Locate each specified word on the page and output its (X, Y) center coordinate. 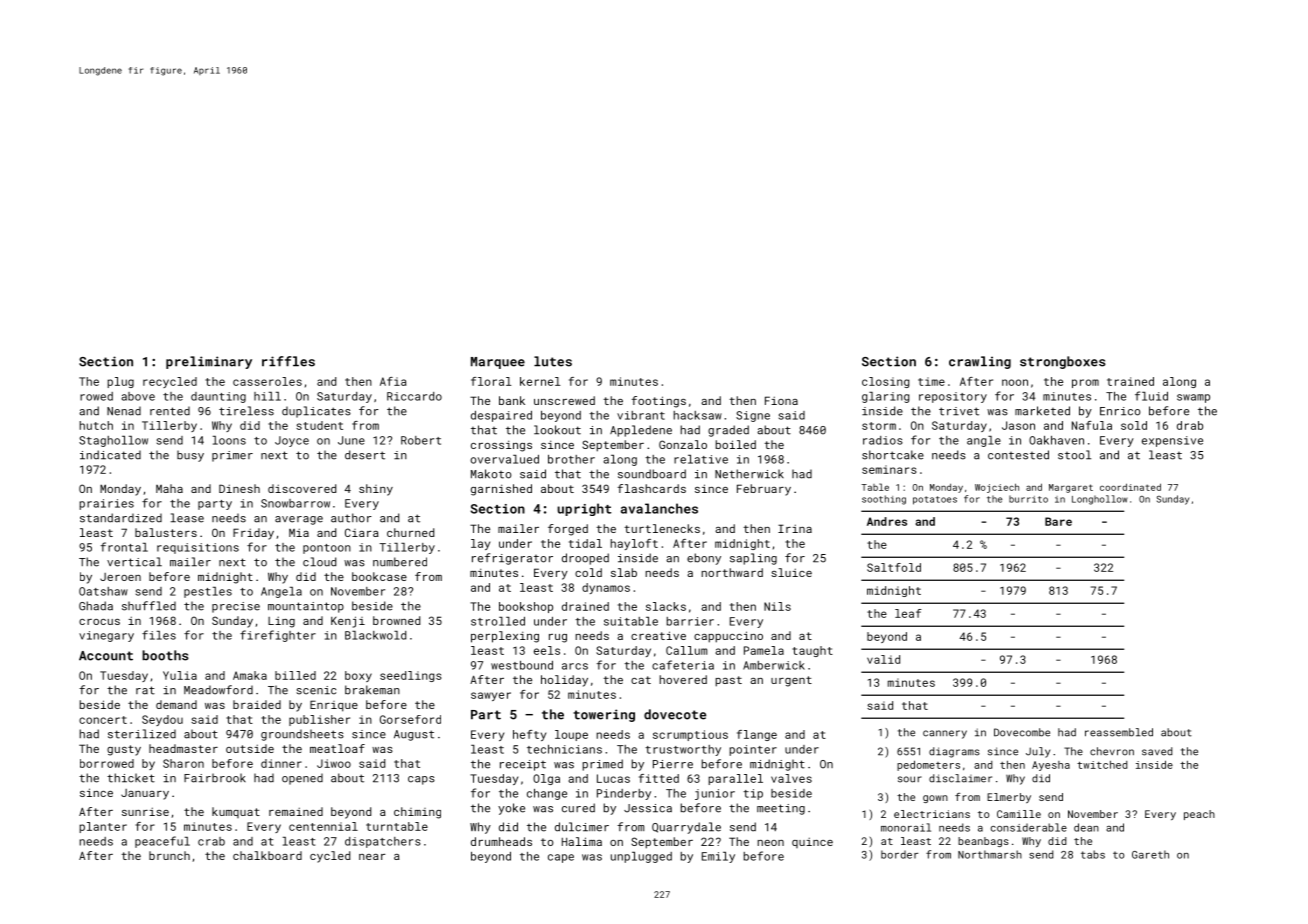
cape (561, 858)
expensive (1172, 441)
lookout (557, 430)
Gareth (1150, 854)
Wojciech (997, 488)
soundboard (652, 474)
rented (170, 411)
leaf (908, 613)
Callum (686, 650)
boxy (358, 676)
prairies (106, 504)
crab (211, 841)
